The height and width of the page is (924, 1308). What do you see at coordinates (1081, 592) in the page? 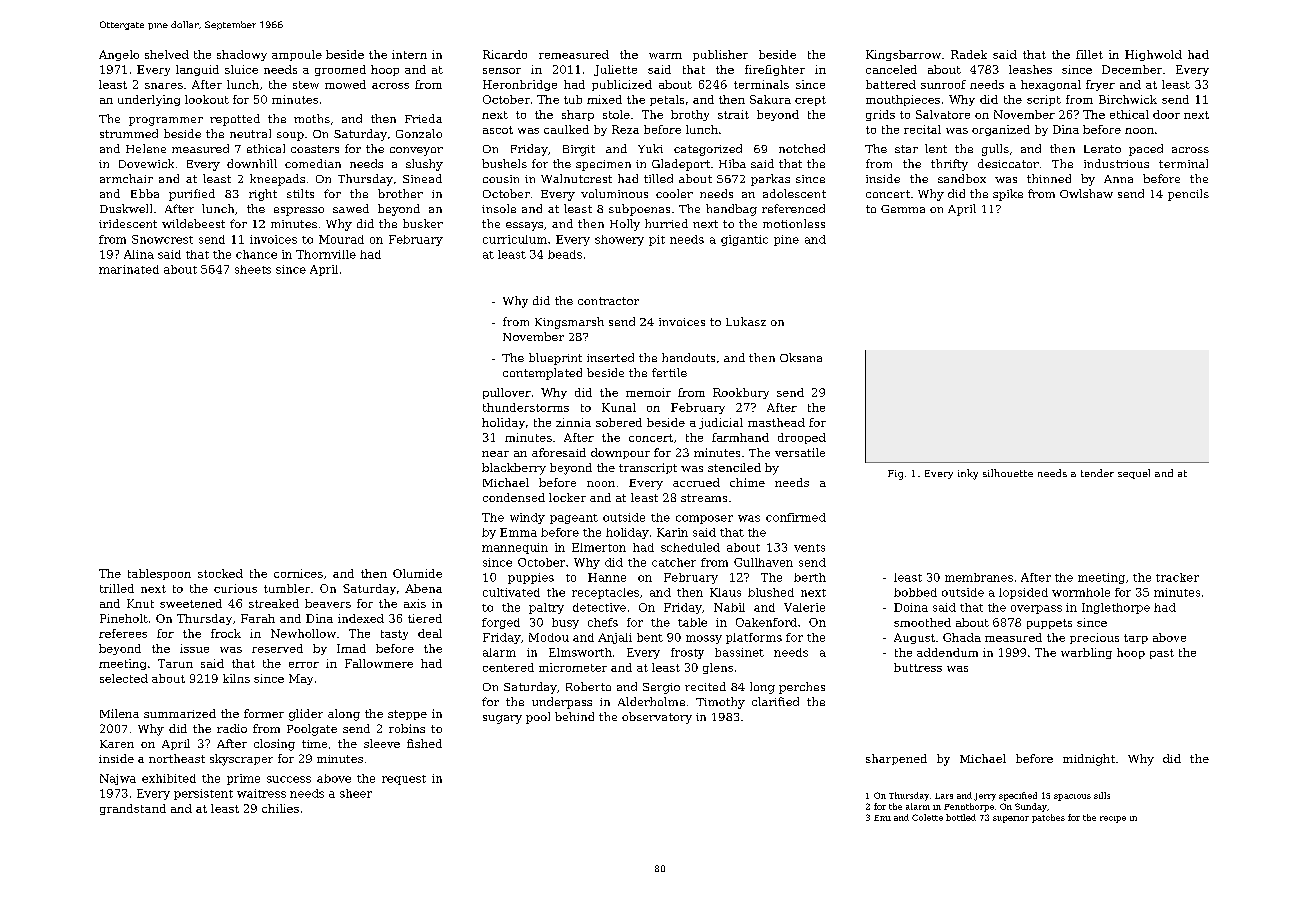
I see `wormhole` at bounding box center [1081, 592].
